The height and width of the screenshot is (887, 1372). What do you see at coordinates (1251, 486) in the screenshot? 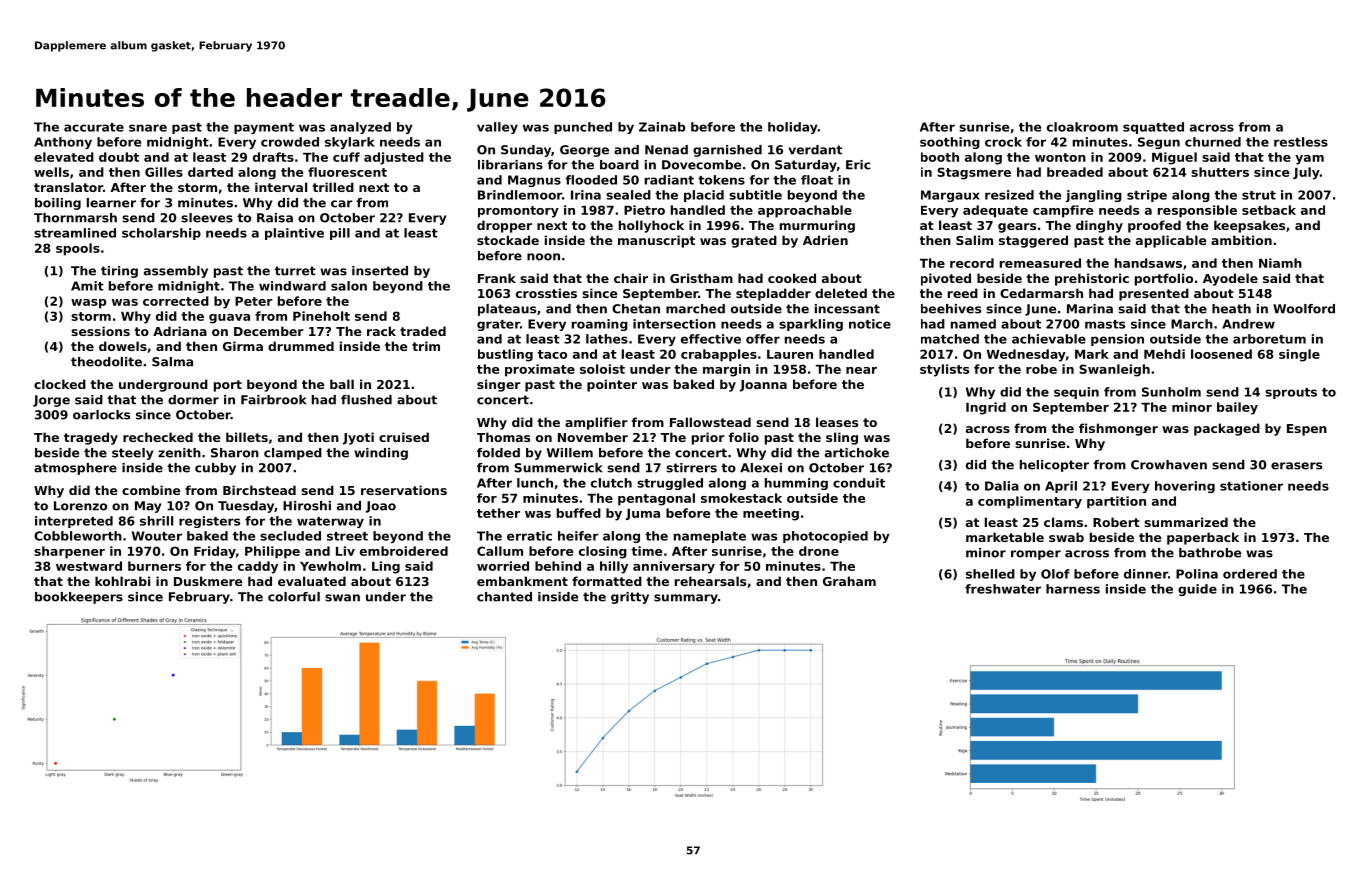
I see `stationer` at bounding box center [1251, 486].
